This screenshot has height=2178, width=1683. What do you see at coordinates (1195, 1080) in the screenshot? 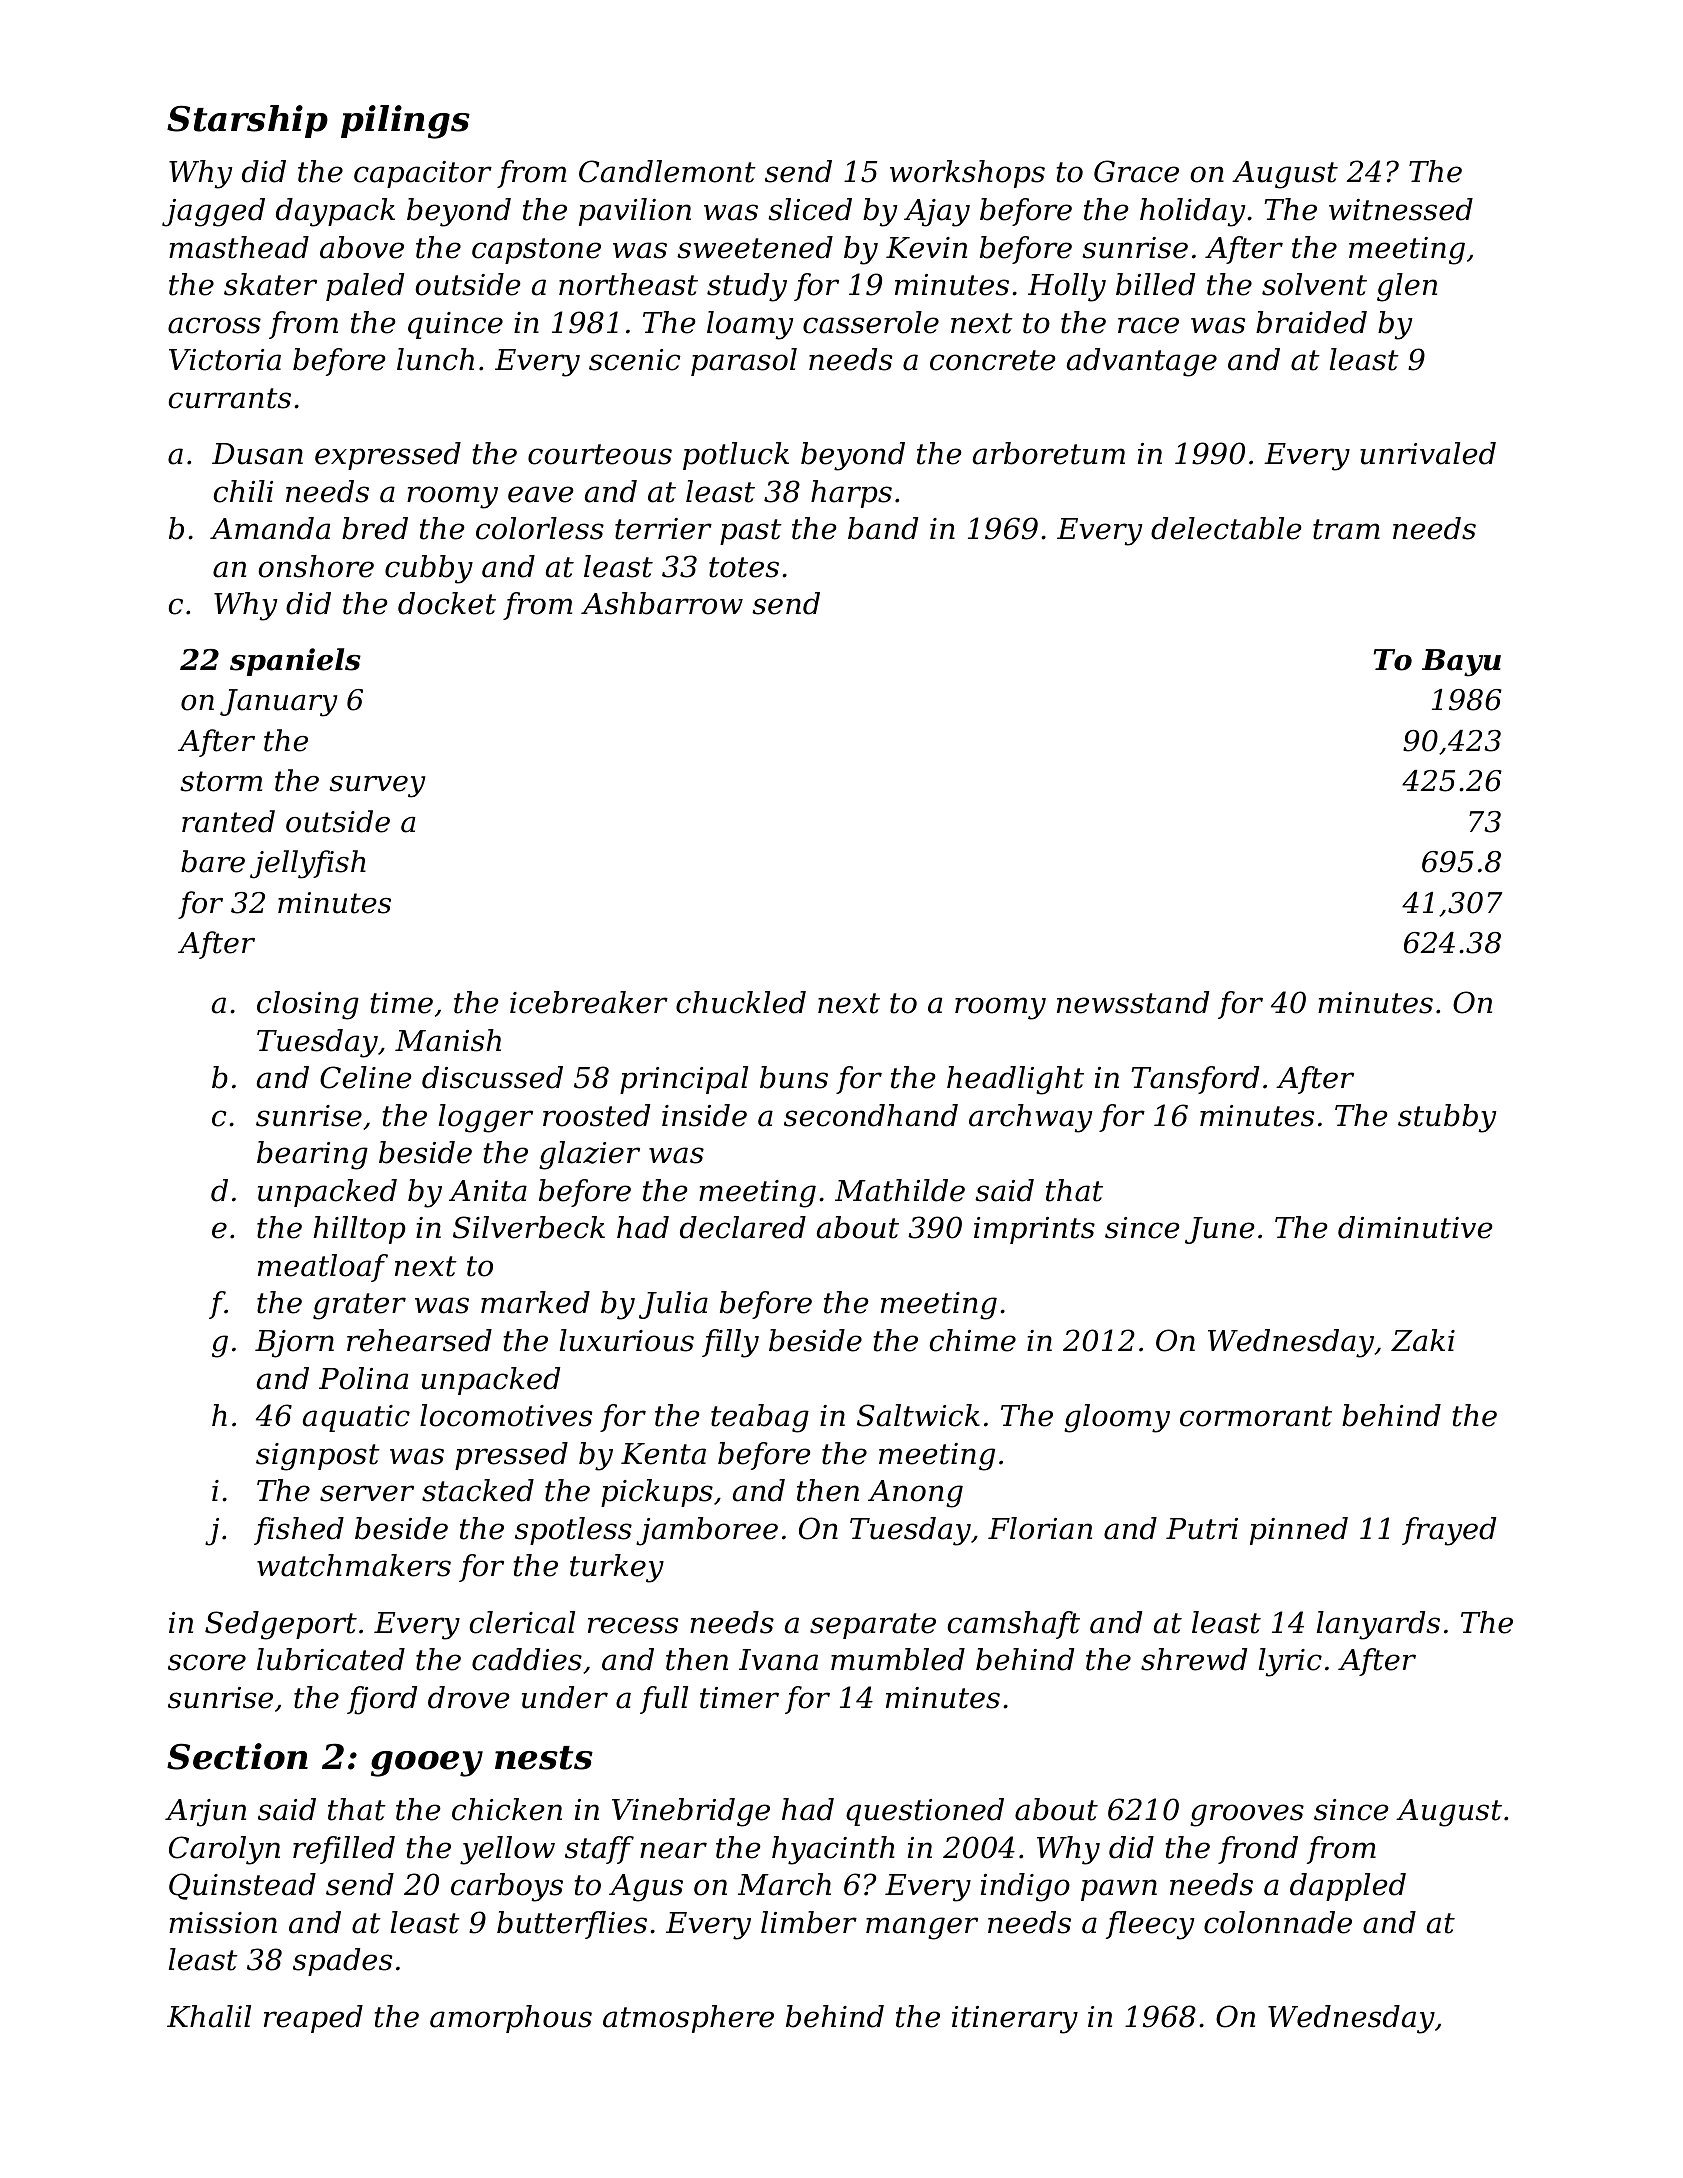
I see `Tansford` at bounding box center [1195, 1080].
